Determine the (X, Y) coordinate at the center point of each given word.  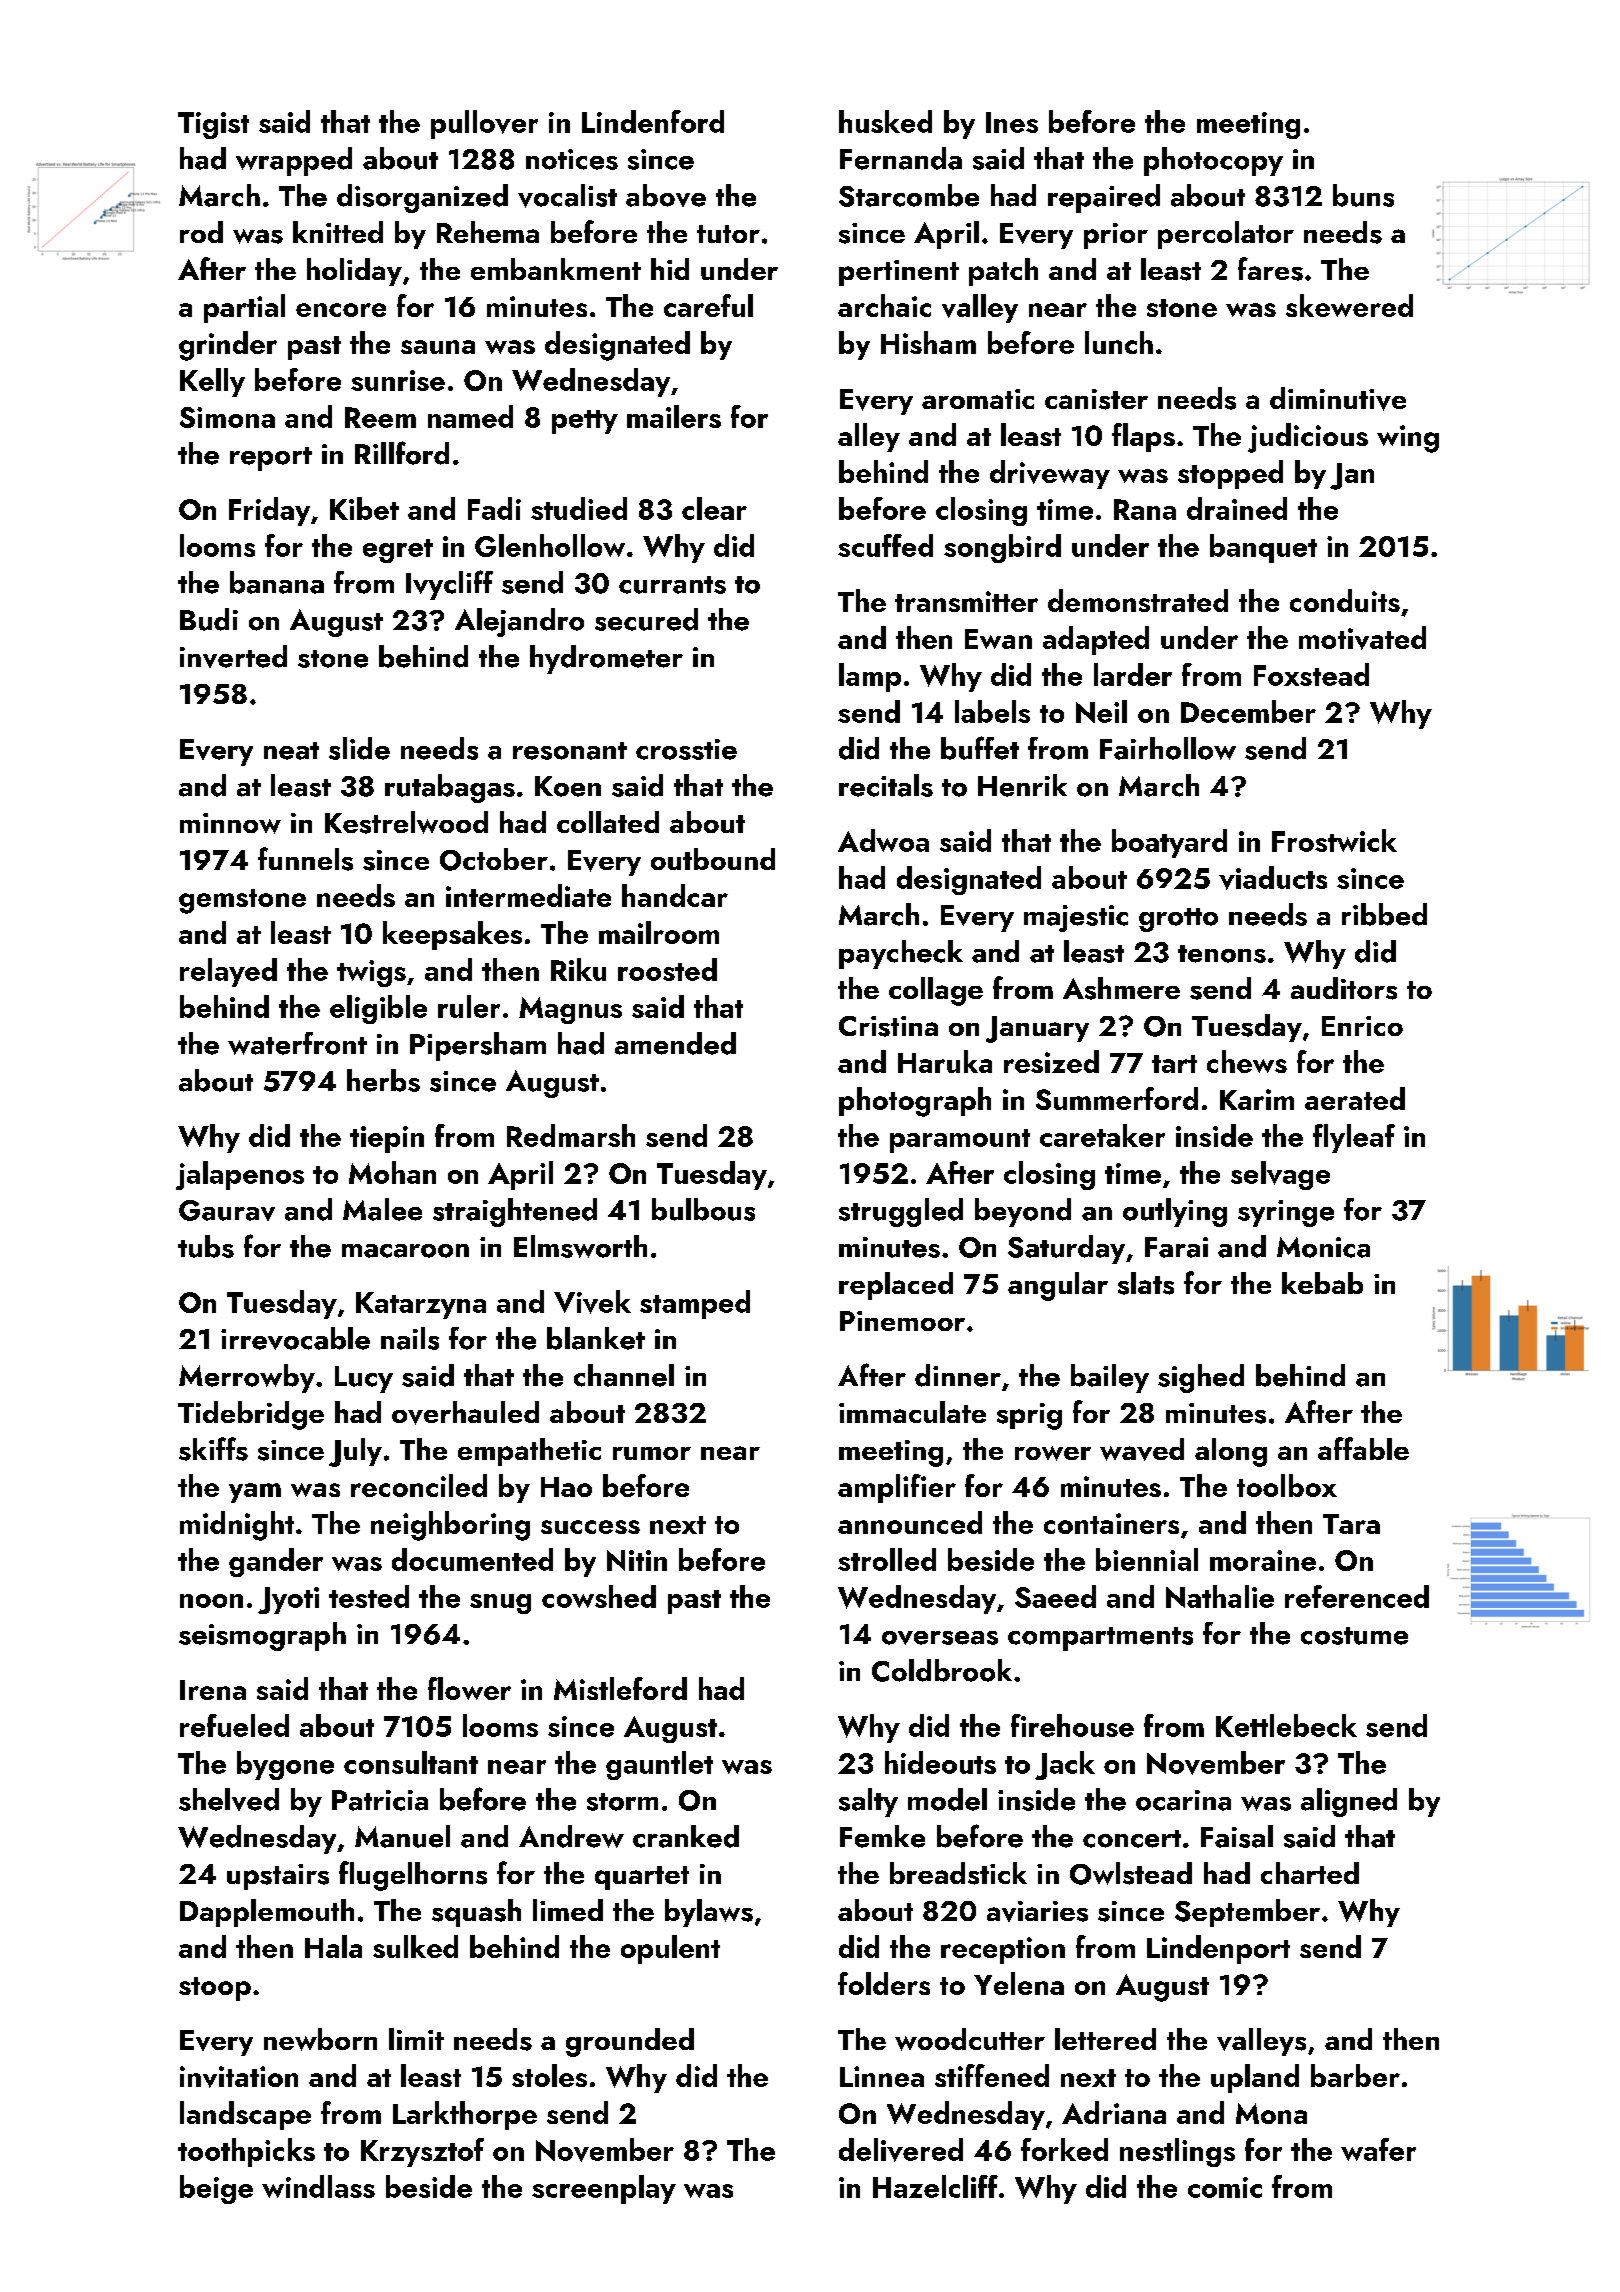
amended (675, 1043)
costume (1354, 1636)
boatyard (1169, 843)
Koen (568, 786)
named (470, 416)
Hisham (928, 342)
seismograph (262, 1636)
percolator (1226, 235)
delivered (901, 2150)
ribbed (1384, 914)
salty (868, 1802)
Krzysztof (422, 2152)
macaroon (405, 1251)
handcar (675, 895)
